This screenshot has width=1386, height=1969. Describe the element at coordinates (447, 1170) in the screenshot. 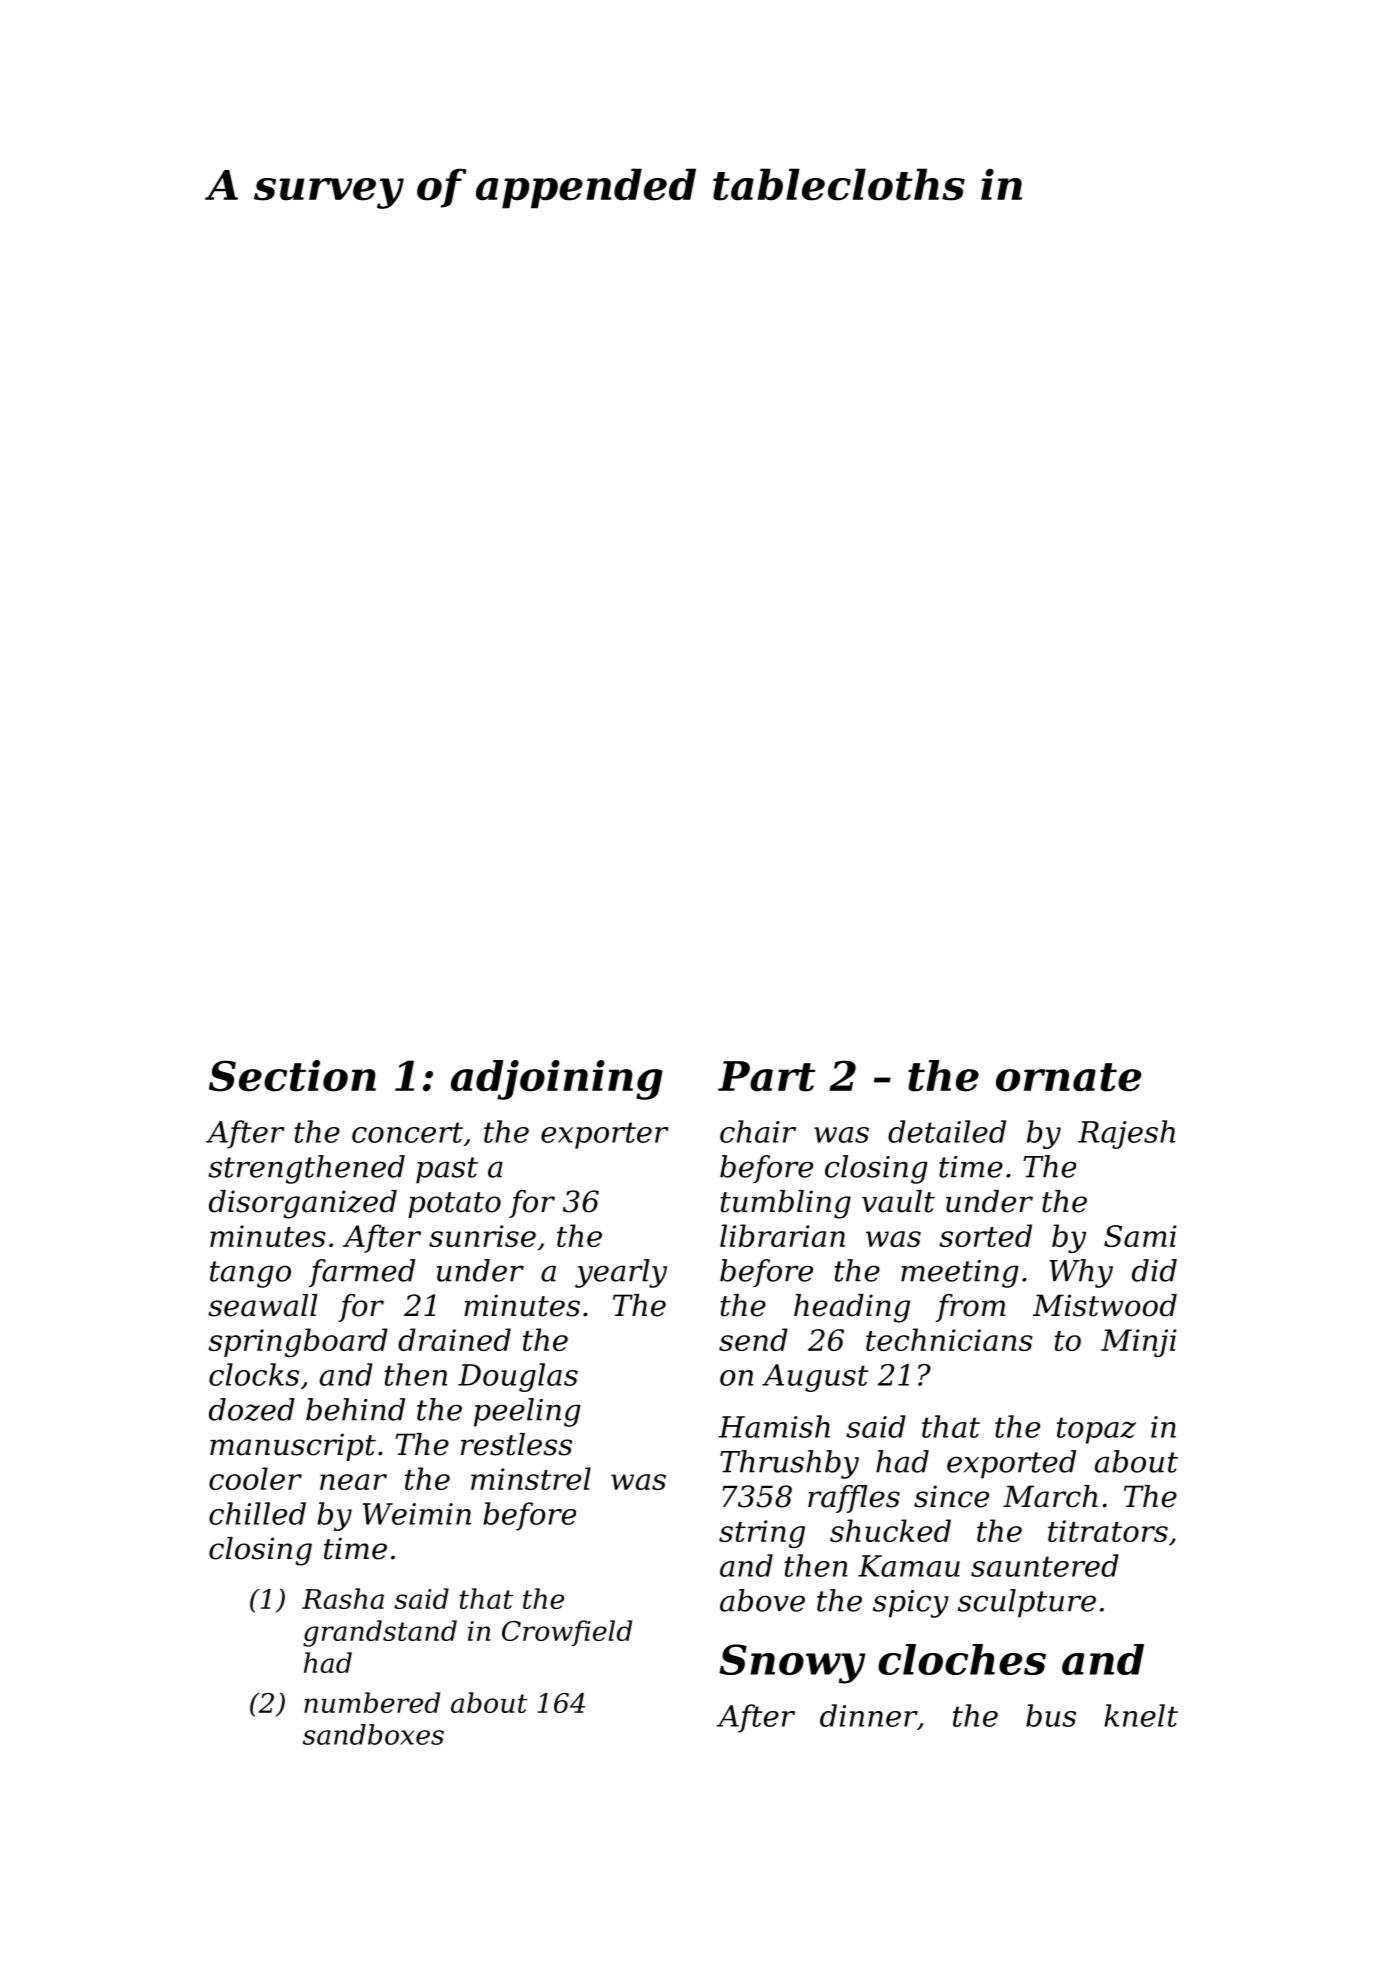

I see `past` at that location.
